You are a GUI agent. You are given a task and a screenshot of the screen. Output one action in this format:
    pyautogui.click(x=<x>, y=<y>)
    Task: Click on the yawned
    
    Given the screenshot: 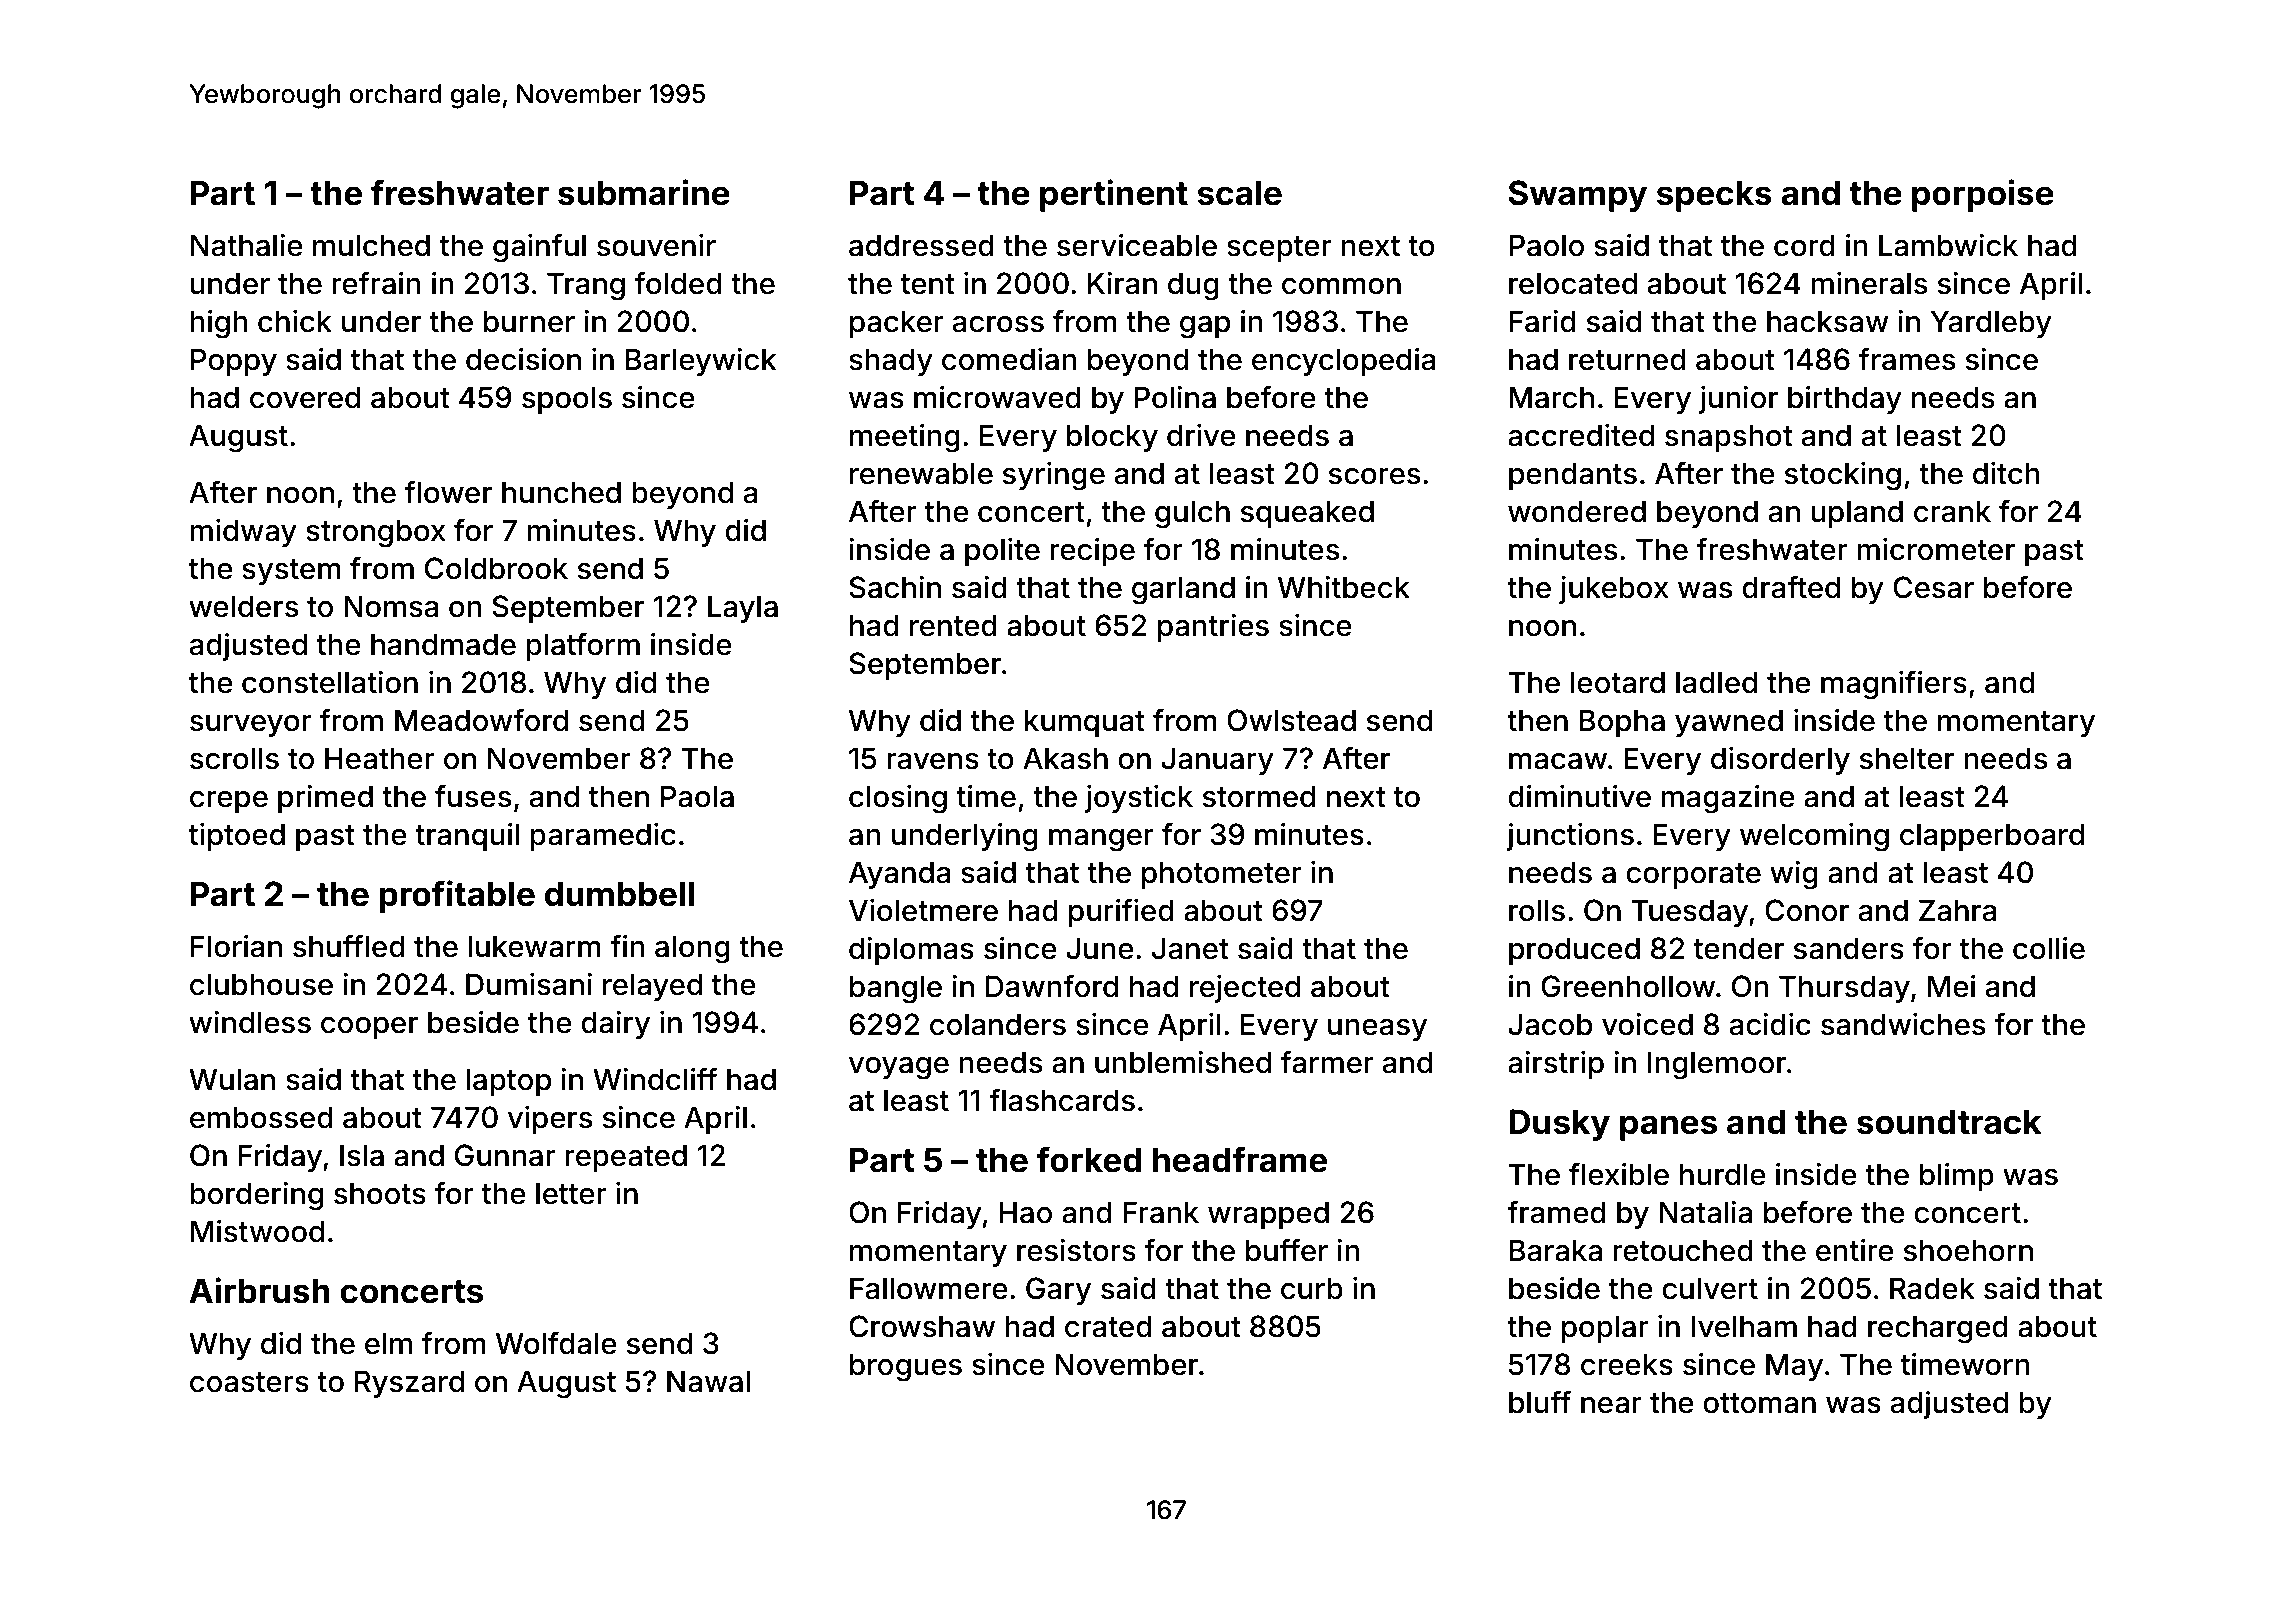 What is the action you would take?
    pyautogui.click(x=1729, y=723)
